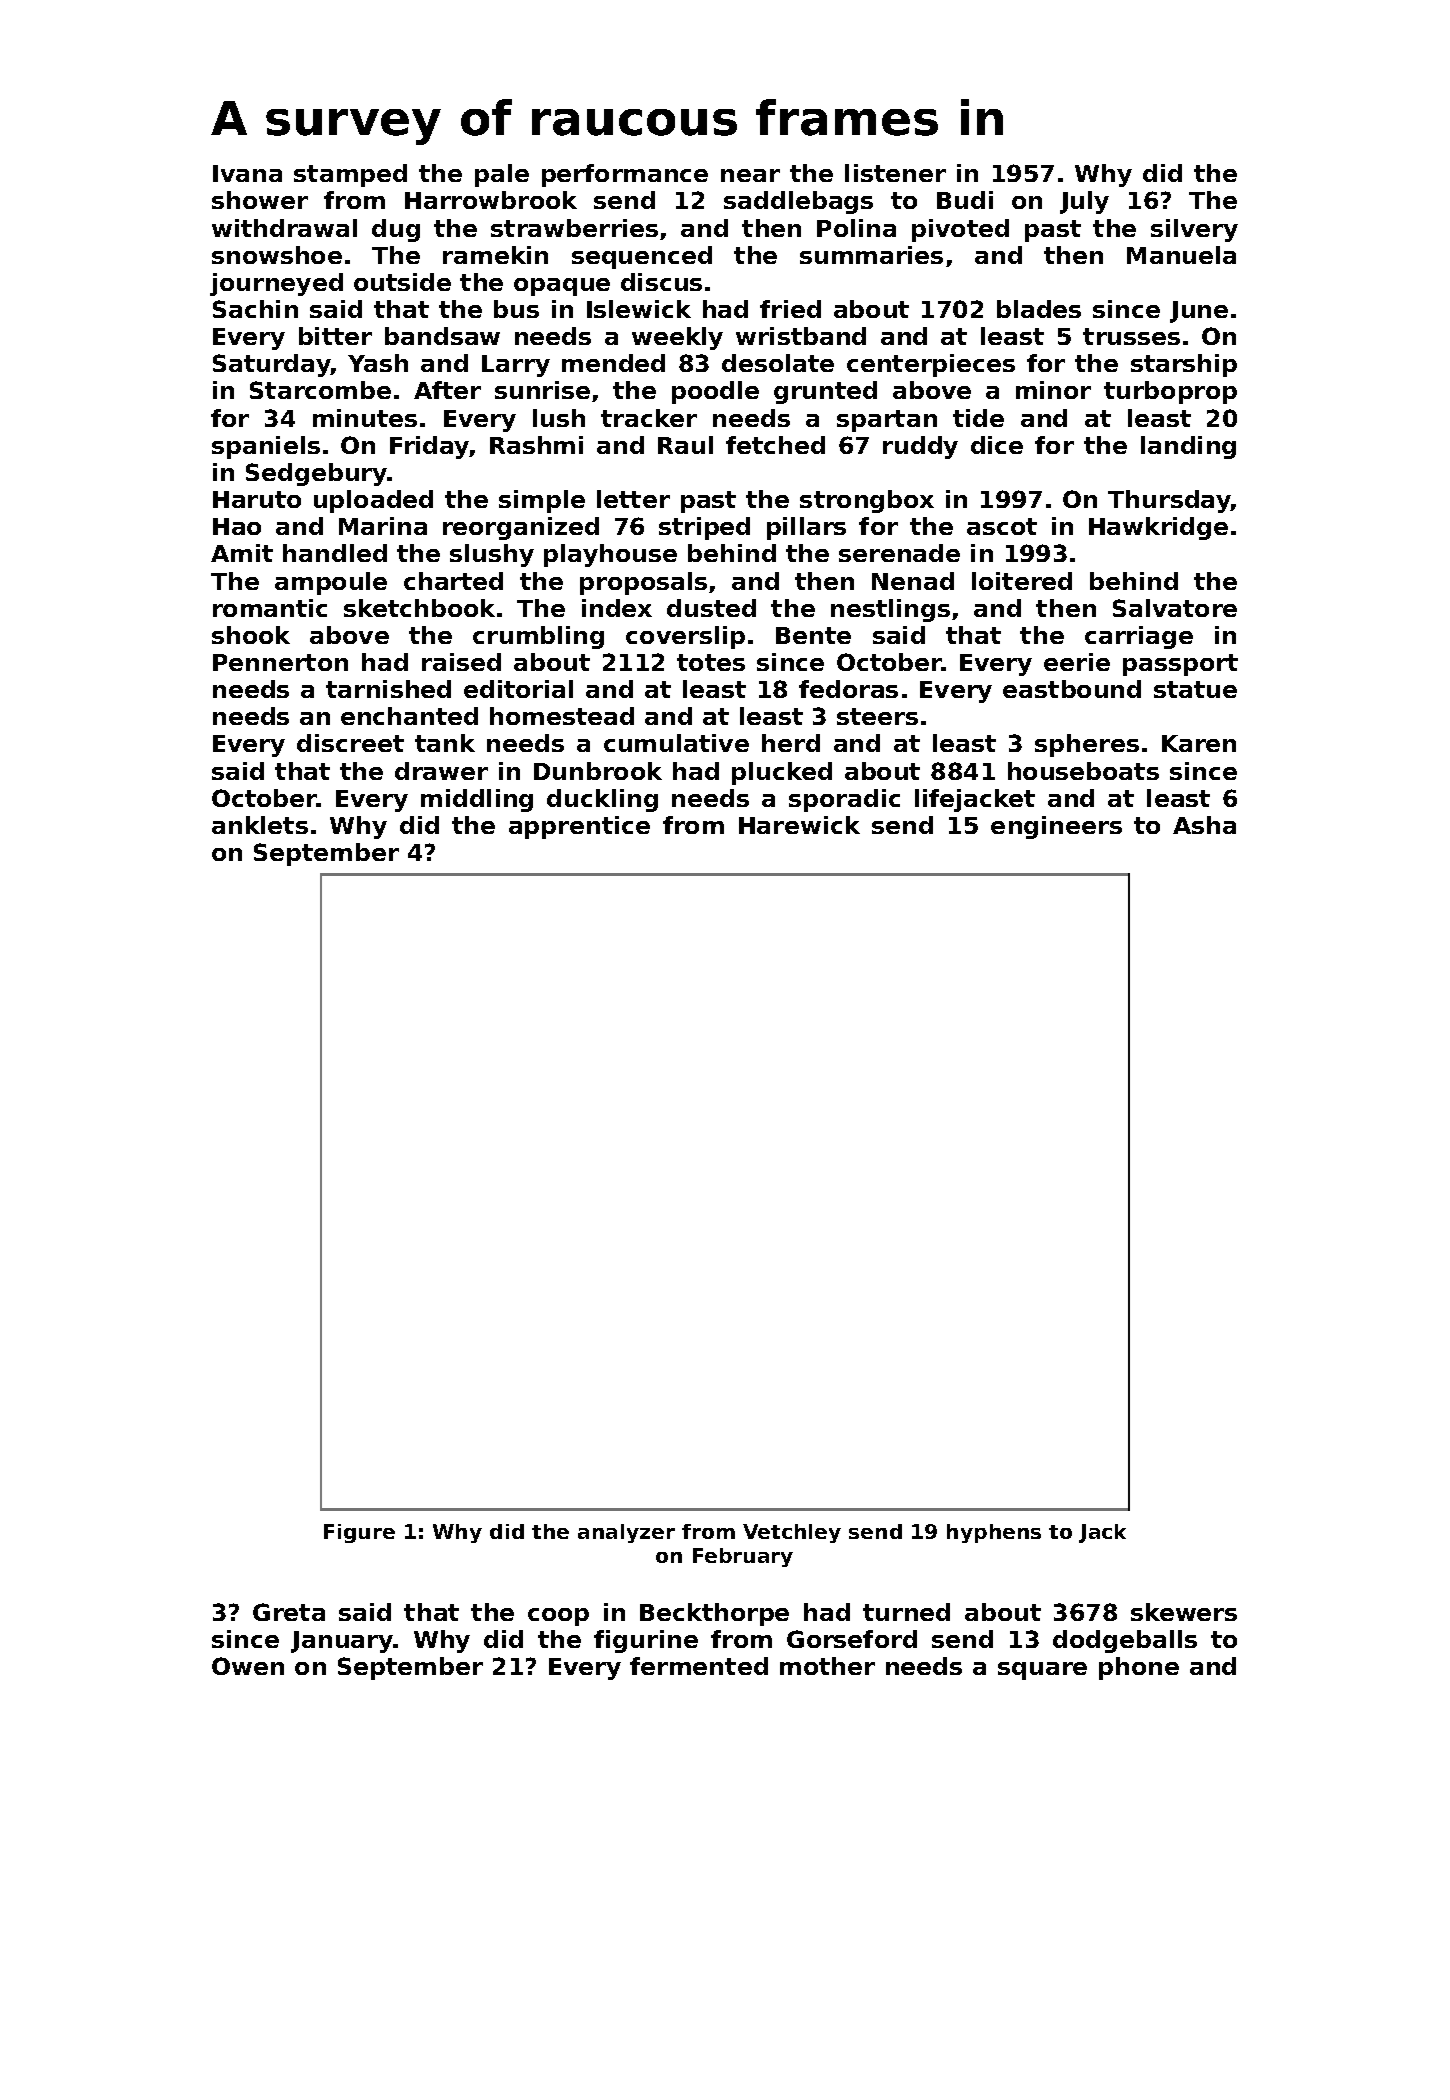 The image size is (1450, 2100). I want to click on January, so click(342, 1642).
